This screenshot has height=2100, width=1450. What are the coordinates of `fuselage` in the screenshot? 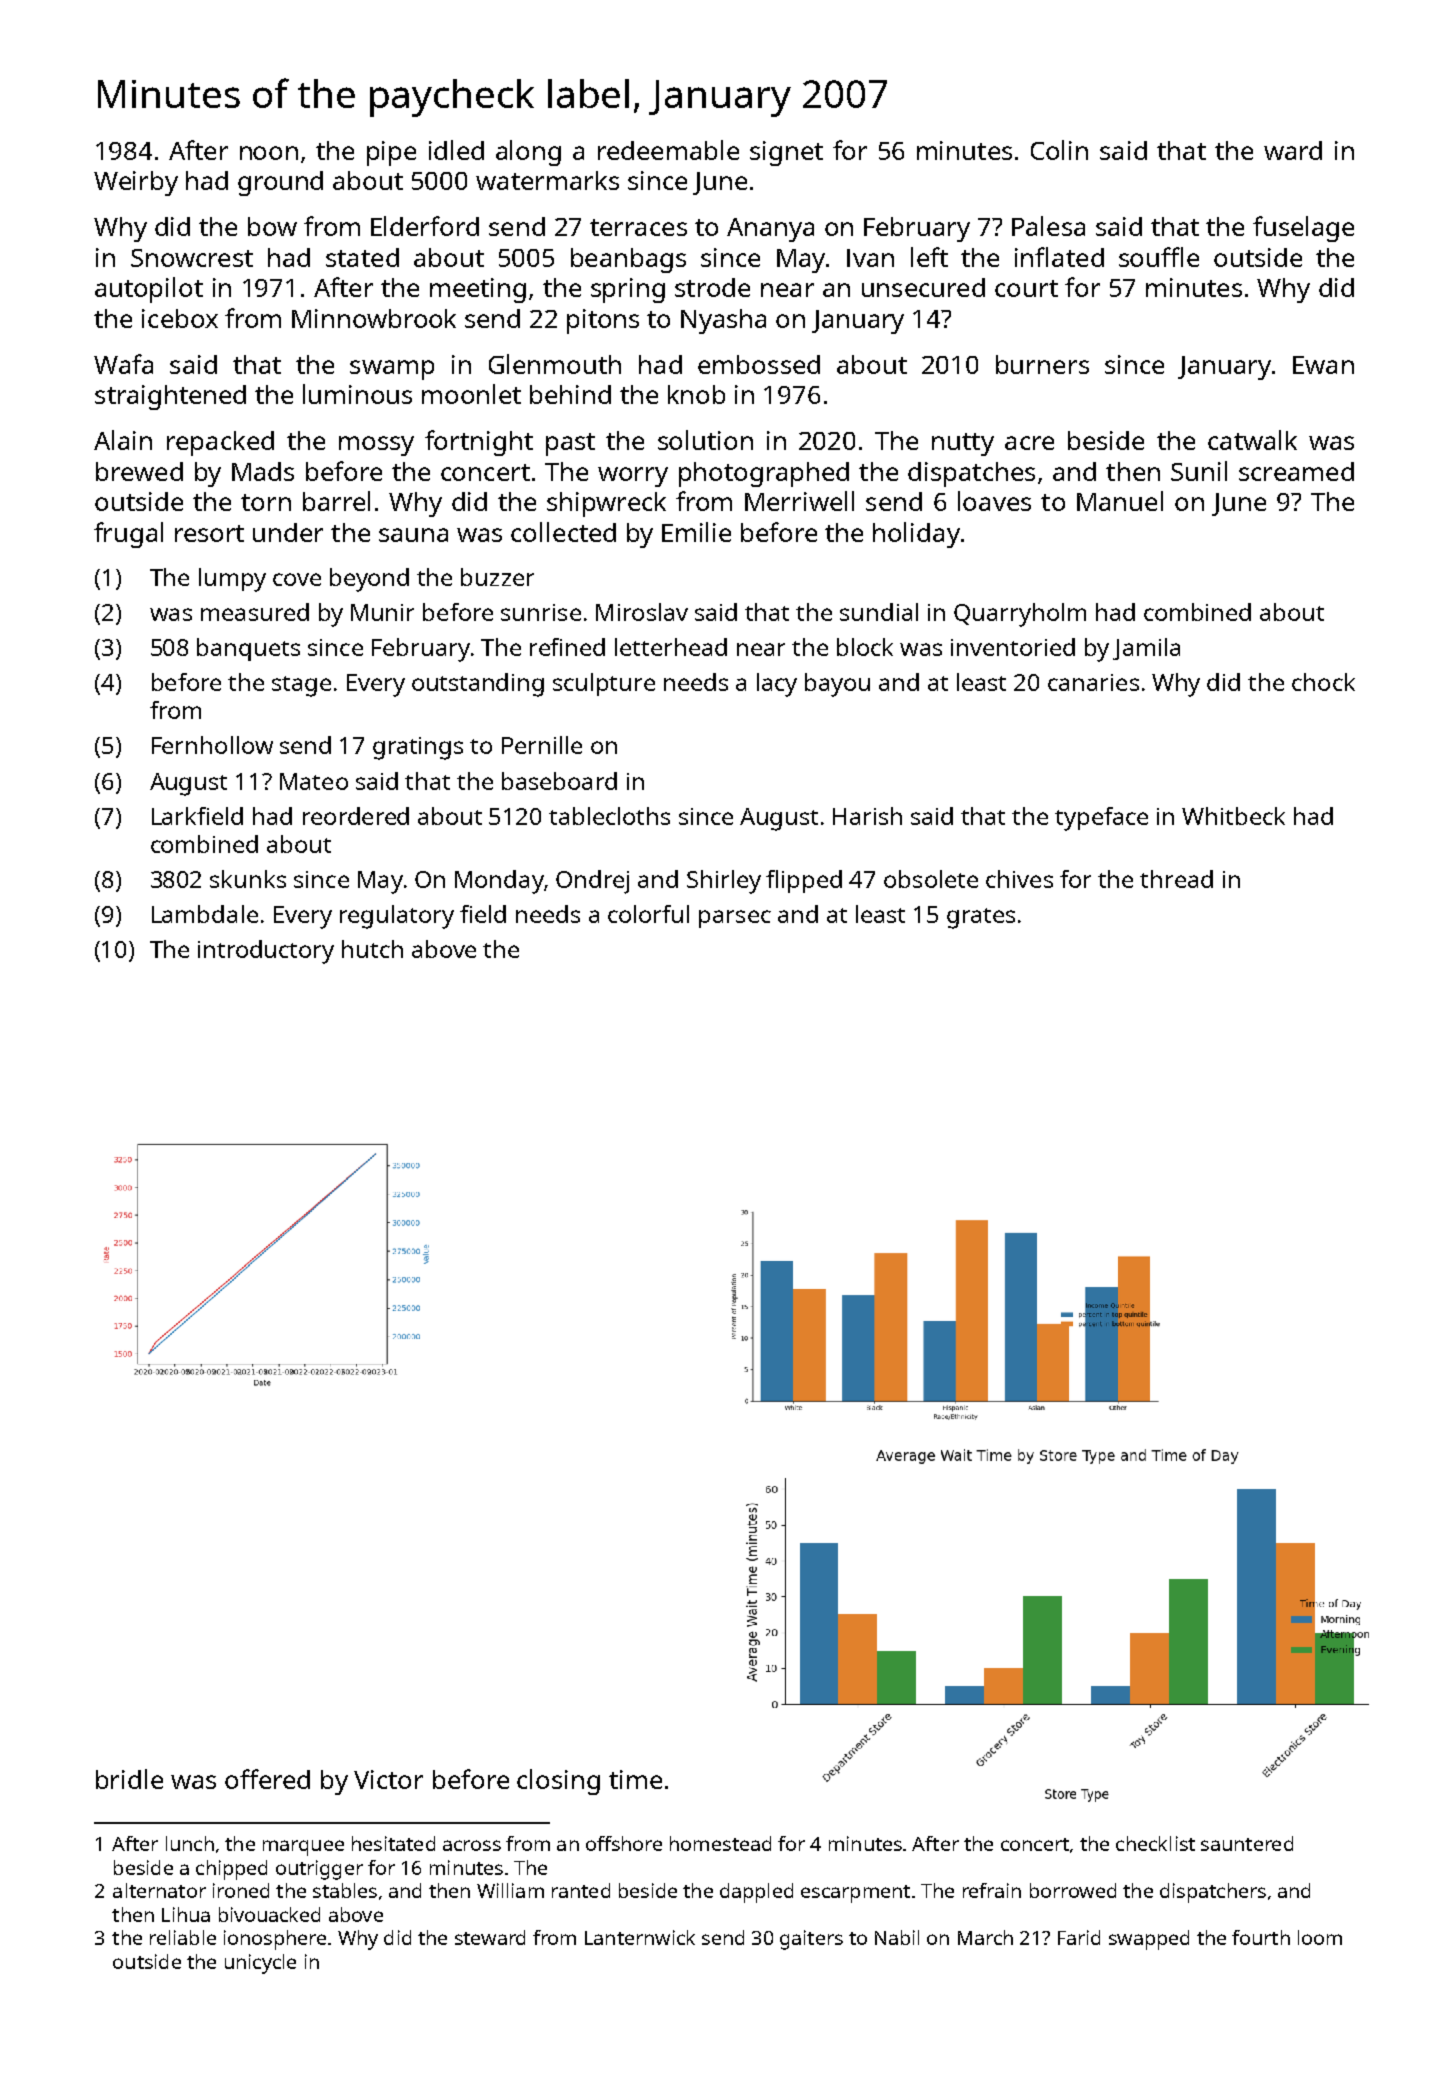 It's located at (1303, 229).
